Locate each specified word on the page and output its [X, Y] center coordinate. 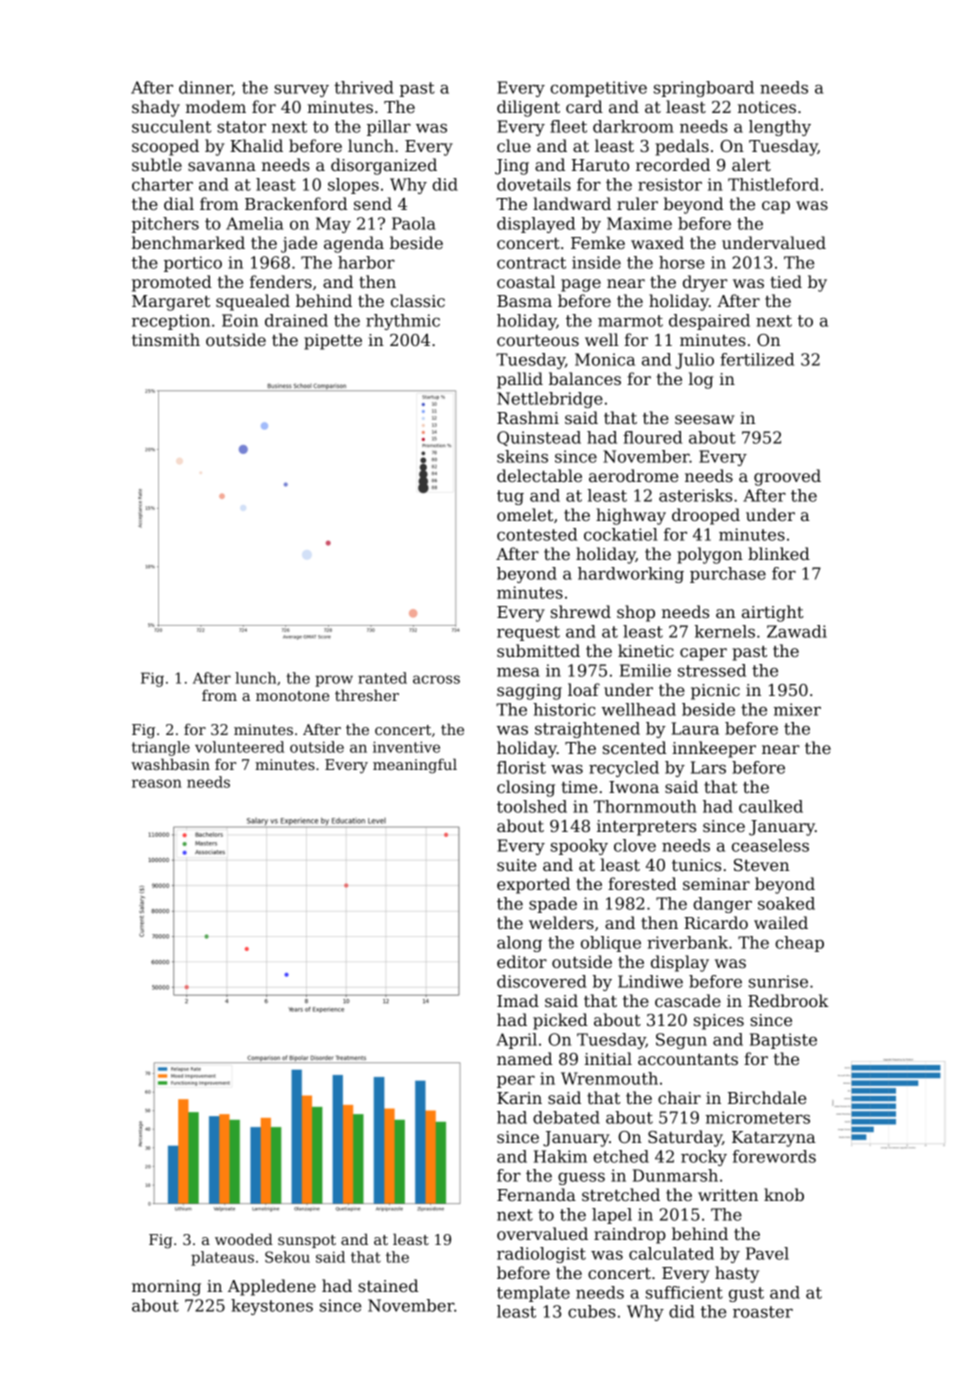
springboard [704, 89]
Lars [708, 767]
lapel [612, 1216]
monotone [292, 696]
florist [521, 767]
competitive [598, 89]
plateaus [222, 1258]
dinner [205, 87]
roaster [763, 1312]
